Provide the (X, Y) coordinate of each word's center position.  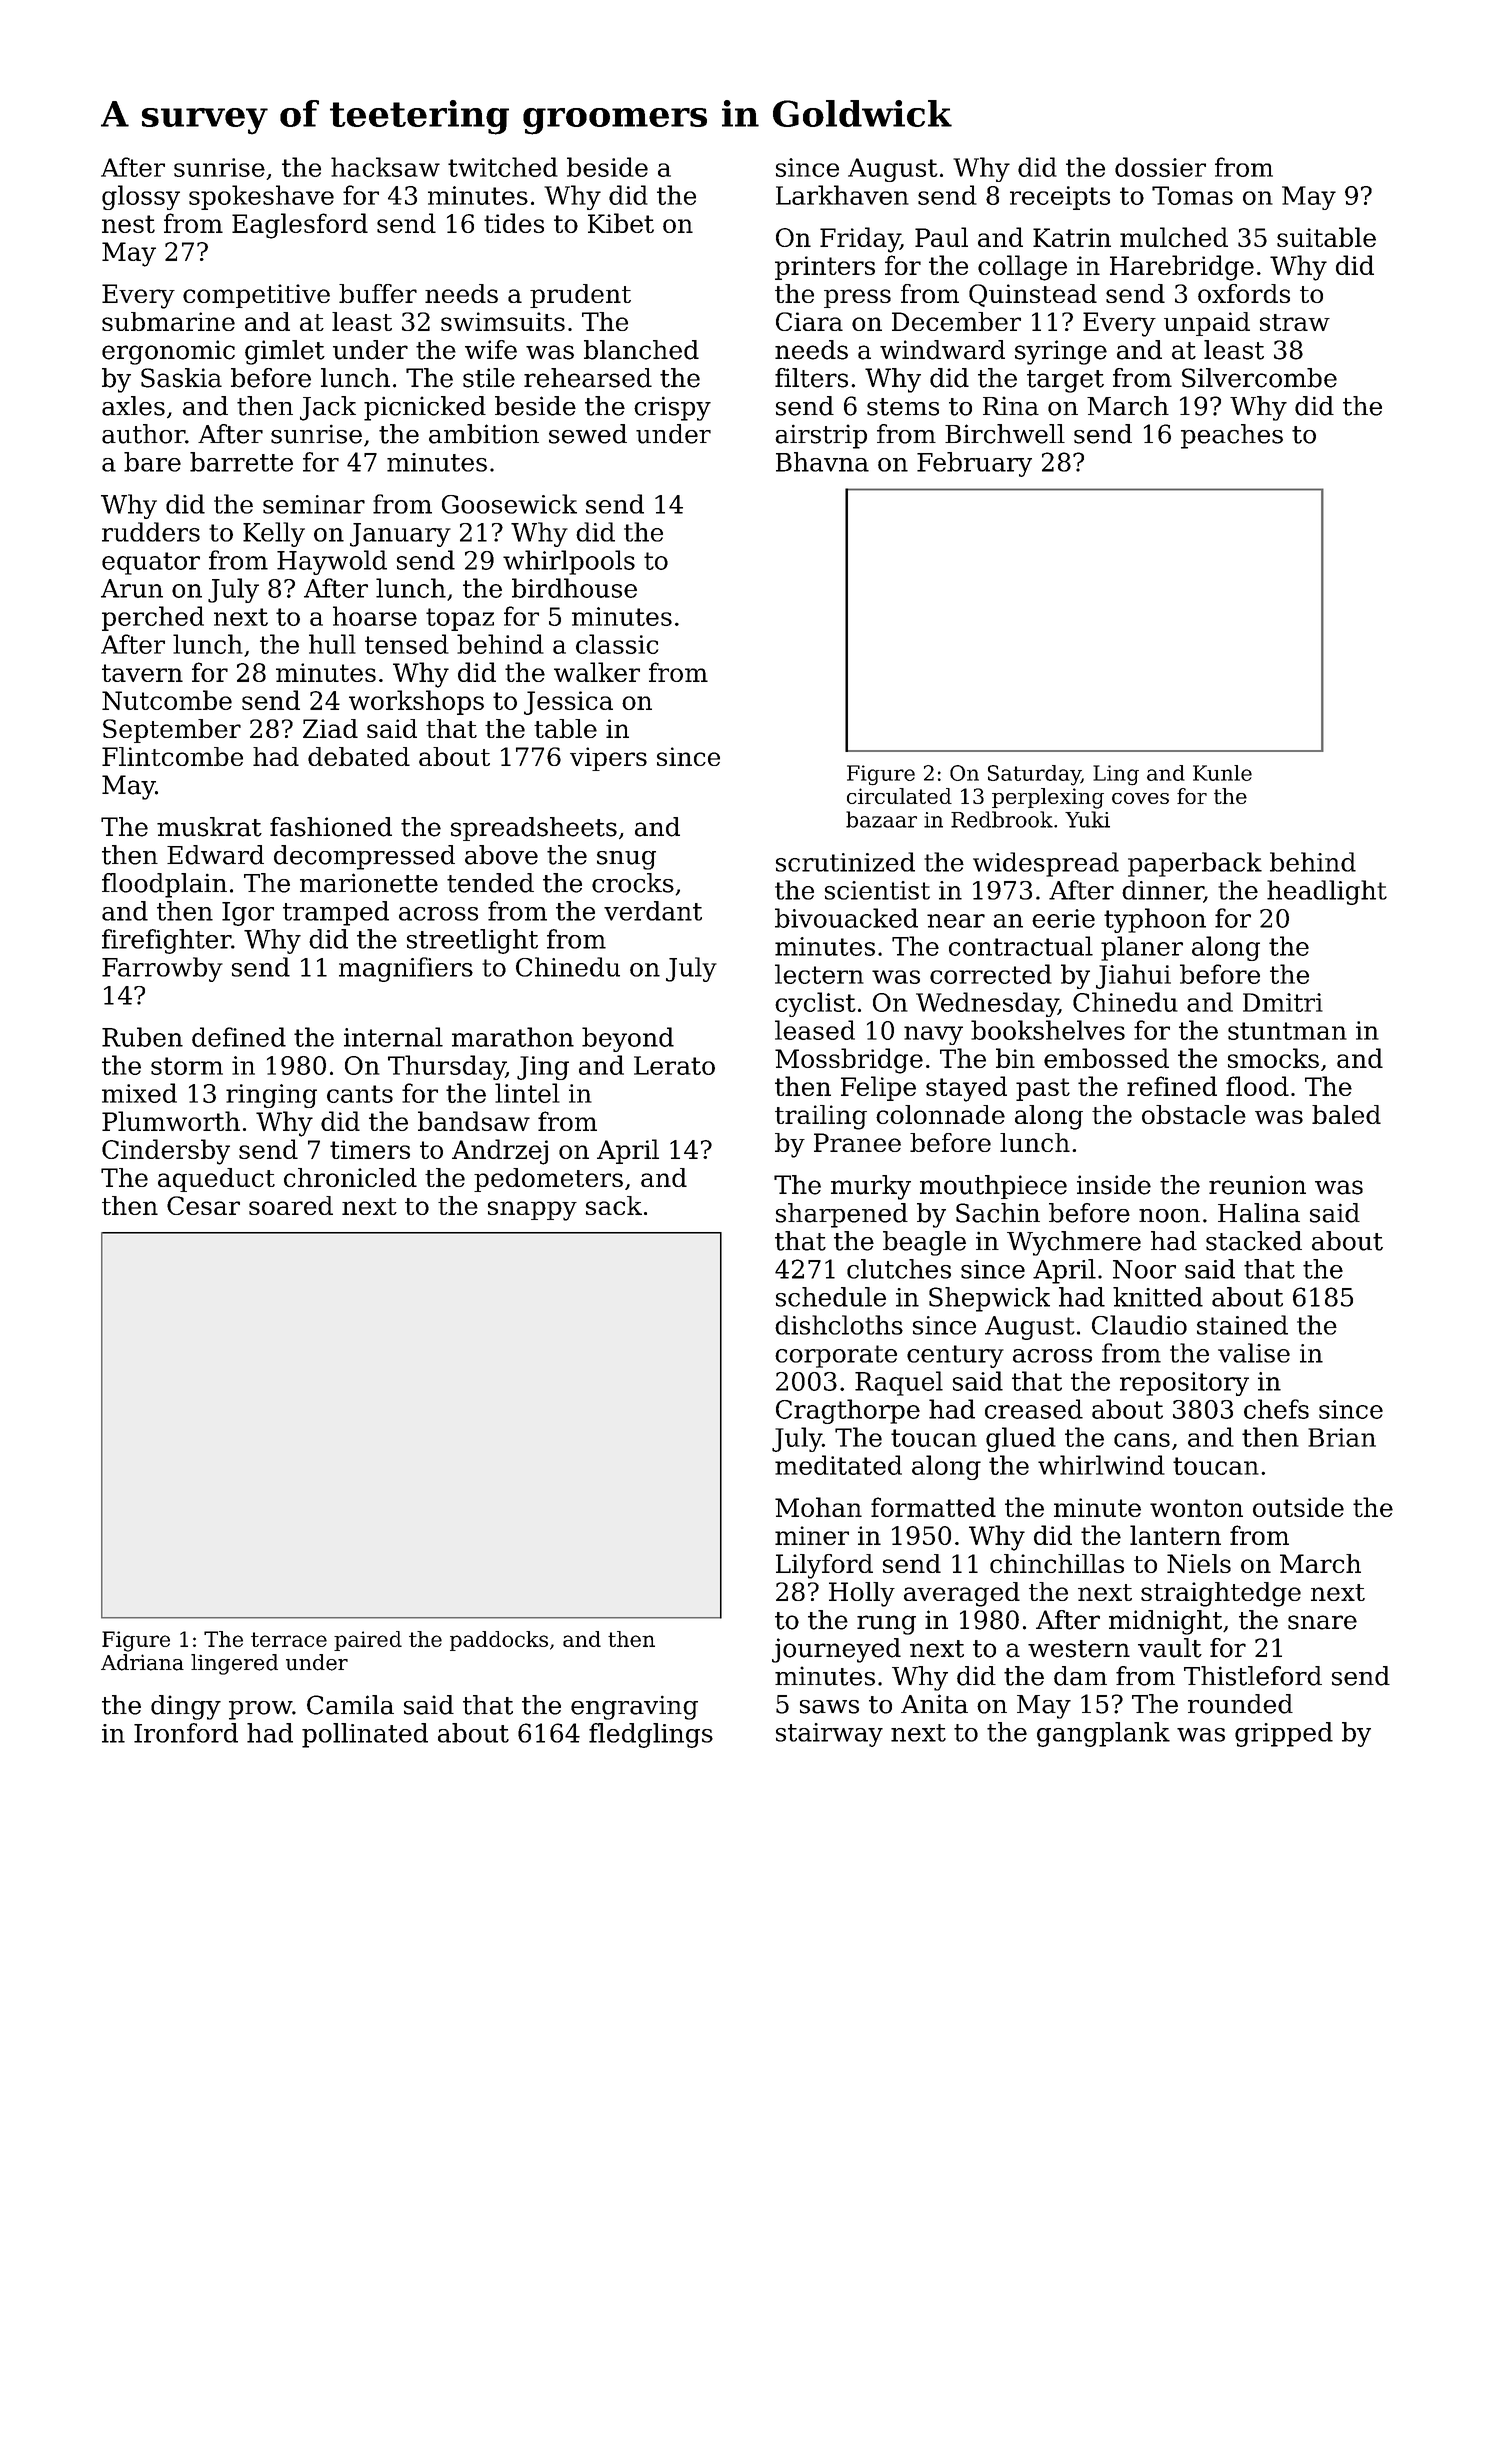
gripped (1284, 1734)
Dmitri (1283, 1002)
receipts (1060, 198)
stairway (829, 1735)
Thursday (447, 1067)
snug (626, 860)
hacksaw (385, 167)
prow (260, 1710)
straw (1295, 322)
